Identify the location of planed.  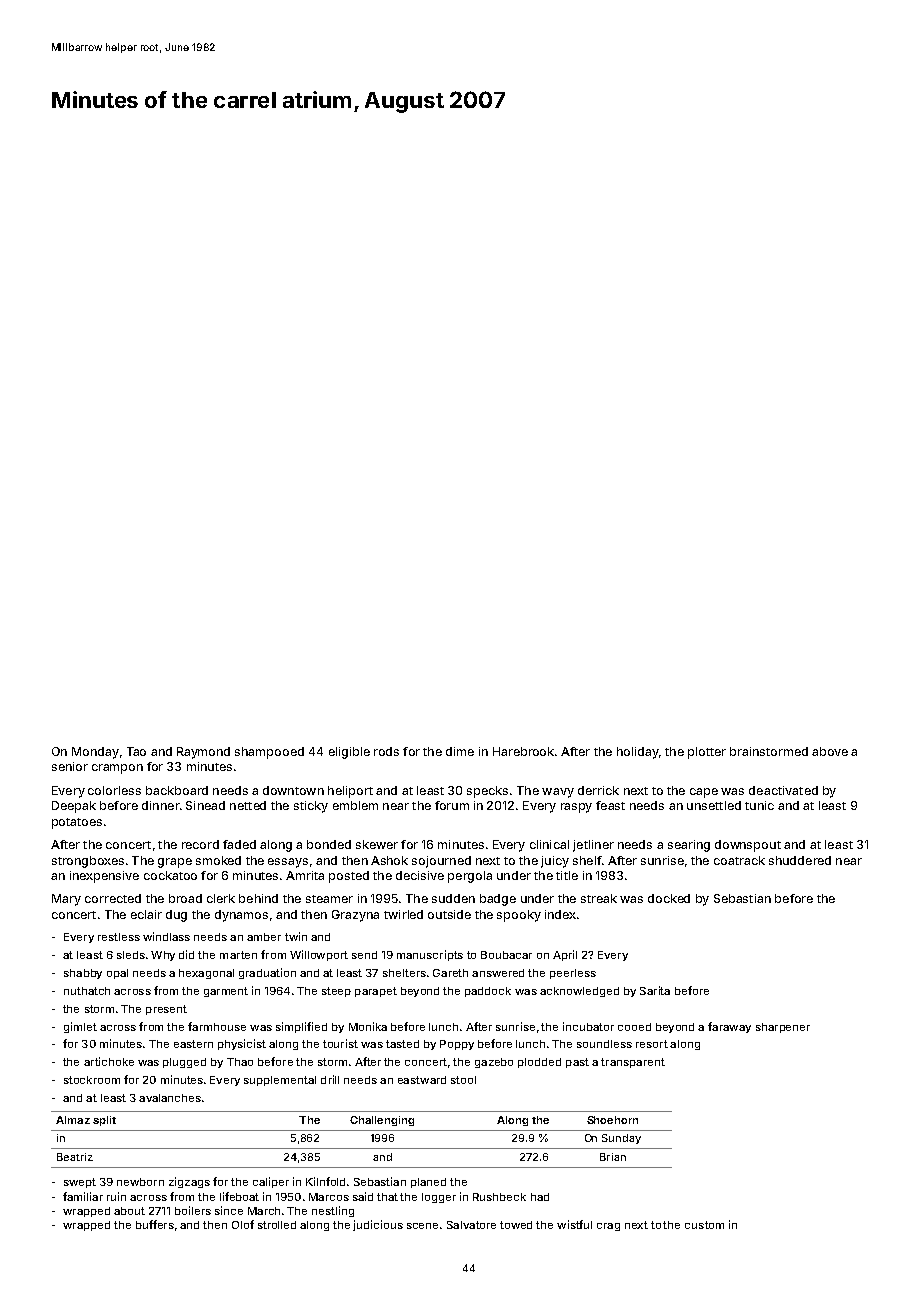
(428, 1183).
